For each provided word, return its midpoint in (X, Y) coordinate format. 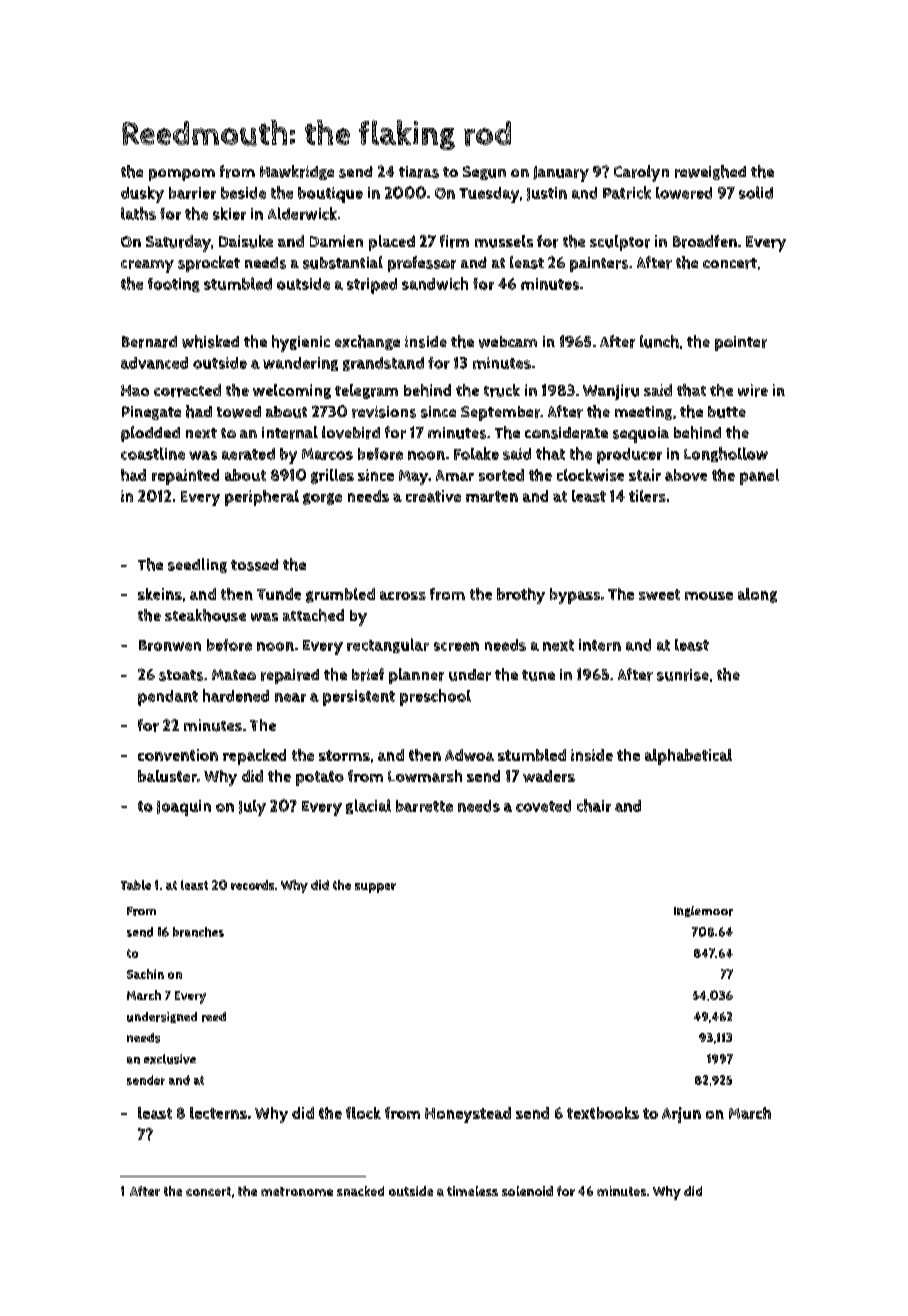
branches (198, 932)
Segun (484, 173)
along (757, 595)
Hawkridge (297, 172)
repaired (290, 676)
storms (344, 755)
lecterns (218, 1113)
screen (456, 646)
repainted (185, 477)
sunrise (683, 675)
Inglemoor (703, 911)
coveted (543, 806)
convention (178, 755)
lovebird (351, 432)
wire (753, 390)
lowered (684, 193)
